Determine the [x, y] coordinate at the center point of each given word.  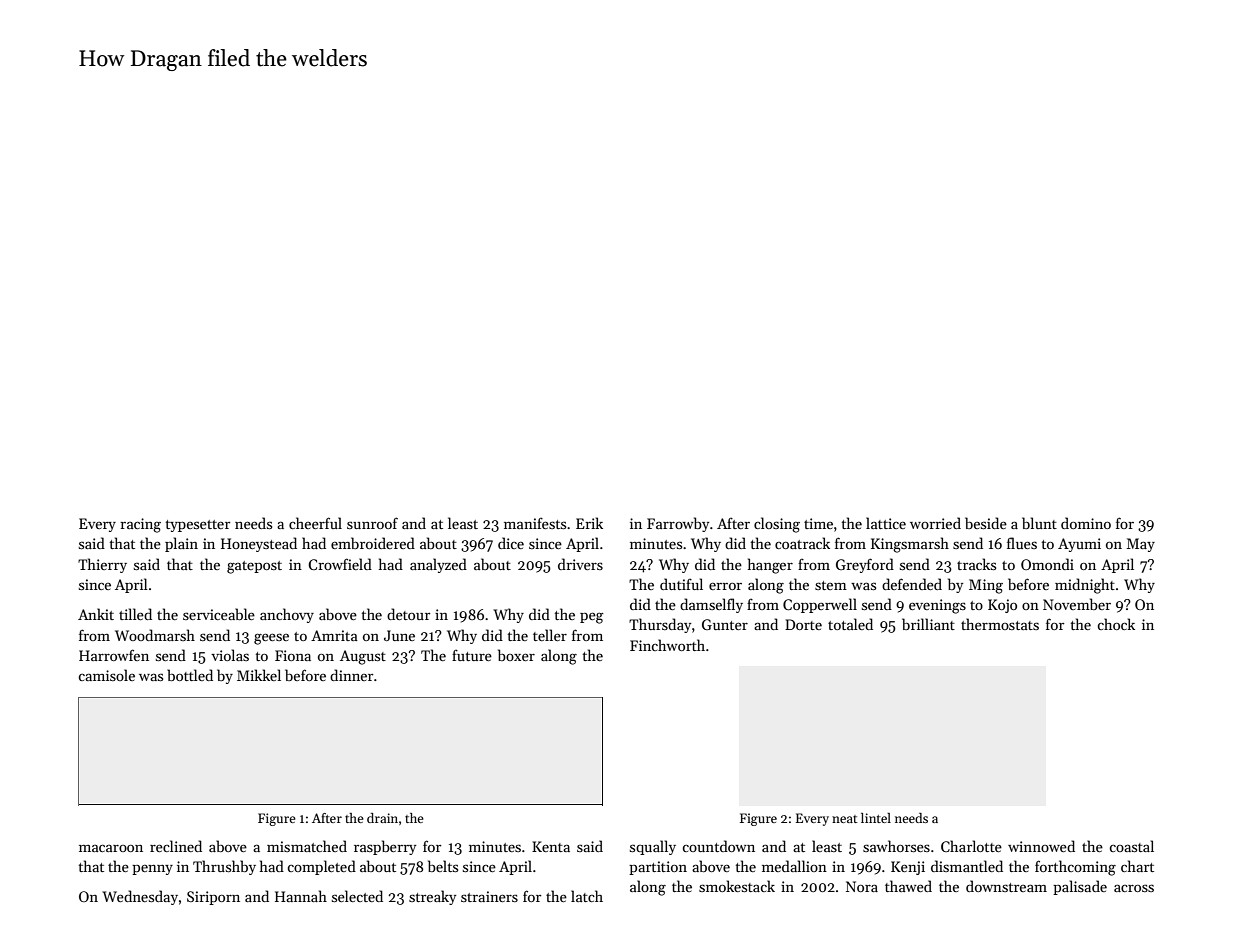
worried [935, 523]
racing [140, 525]
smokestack [737, 886]
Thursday [660, 625]
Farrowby [678, 524]
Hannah [301, 896]
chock [1116, 624]
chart [1137, 866]
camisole [107, 675]
